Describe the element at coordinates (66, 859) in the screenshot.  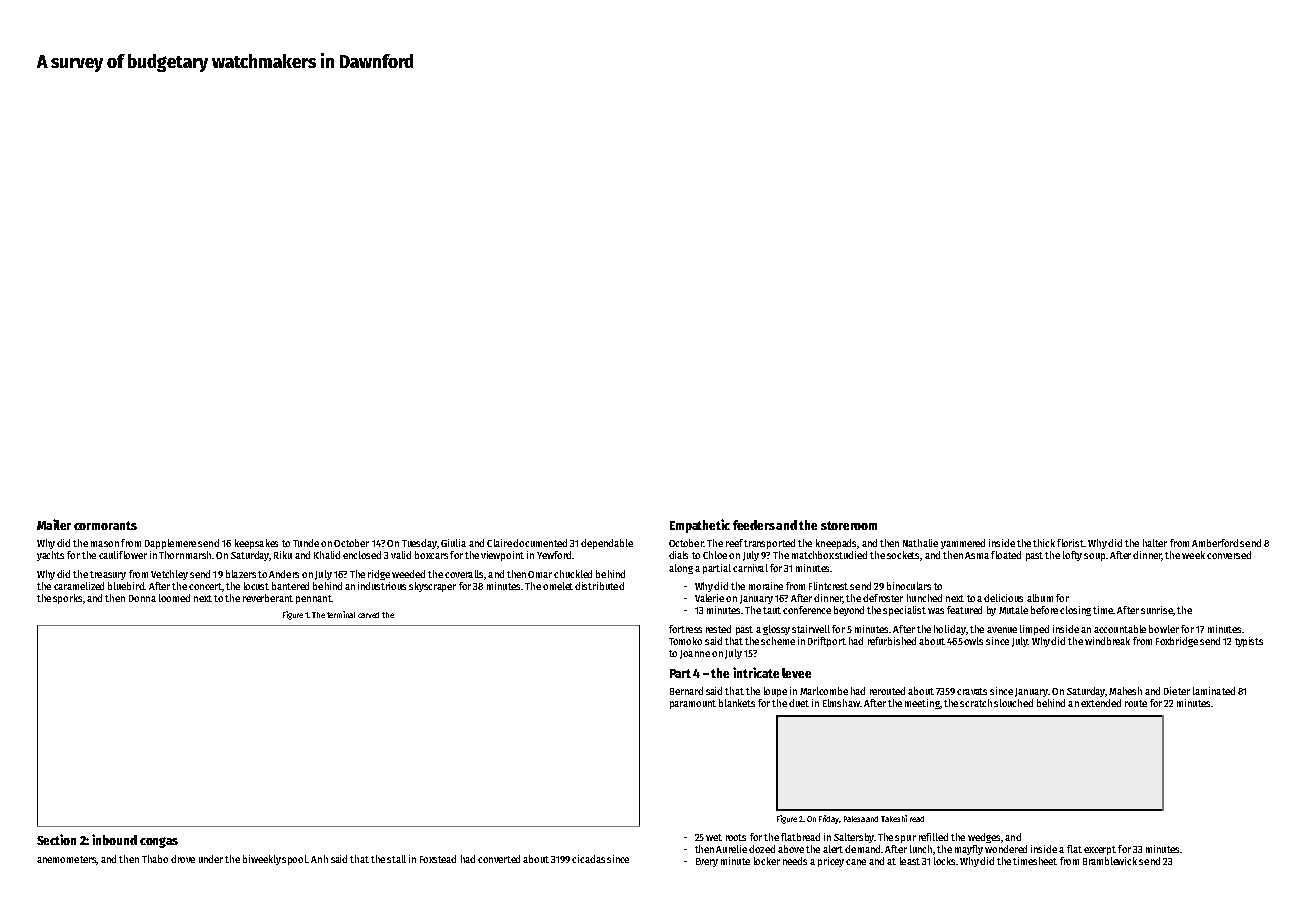
I see `anemometers` at that location.
